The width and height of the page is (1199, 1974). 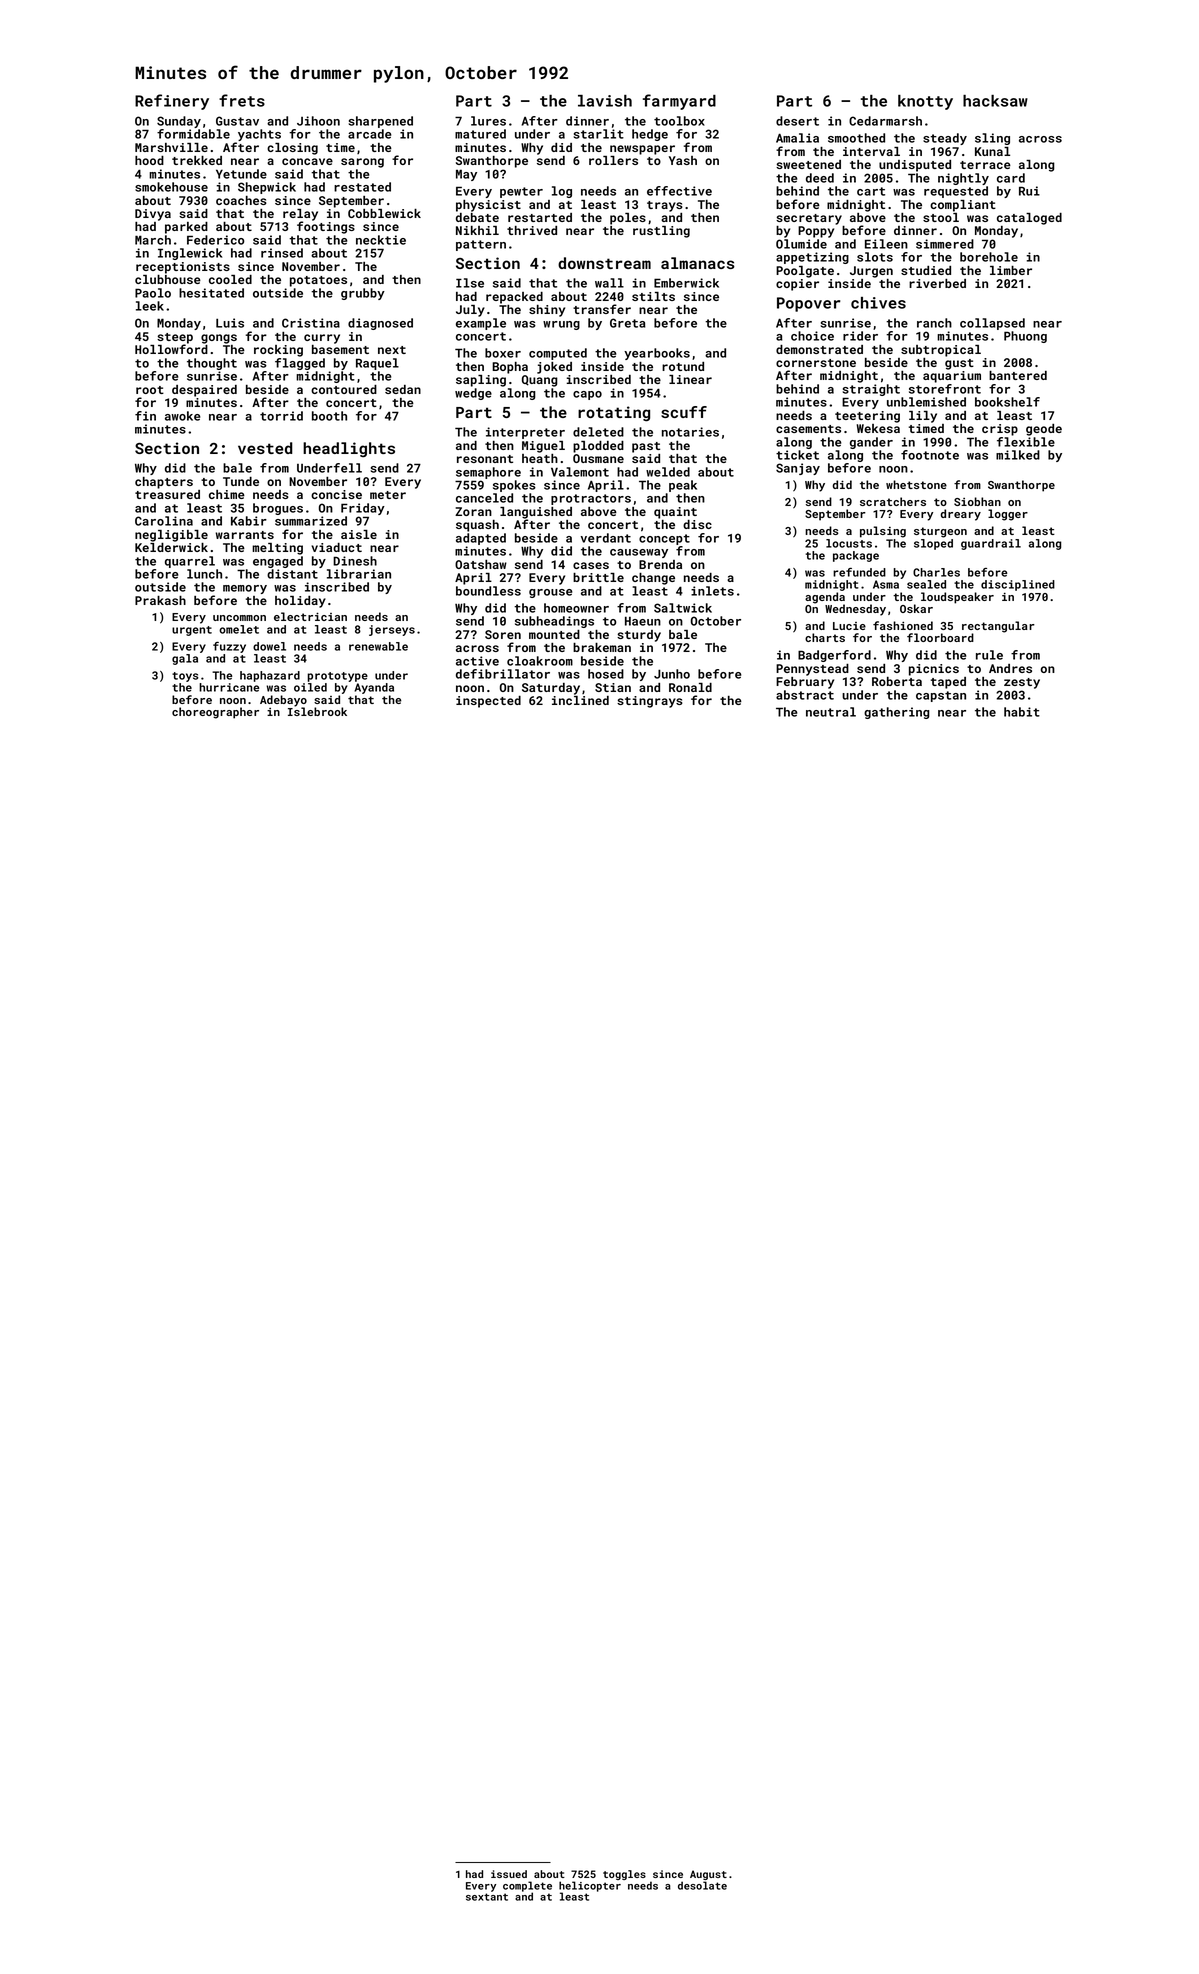 What do you see at coordinates (679, 102) in the page?
I see `farmyard` at bounding box center [679, 102].
